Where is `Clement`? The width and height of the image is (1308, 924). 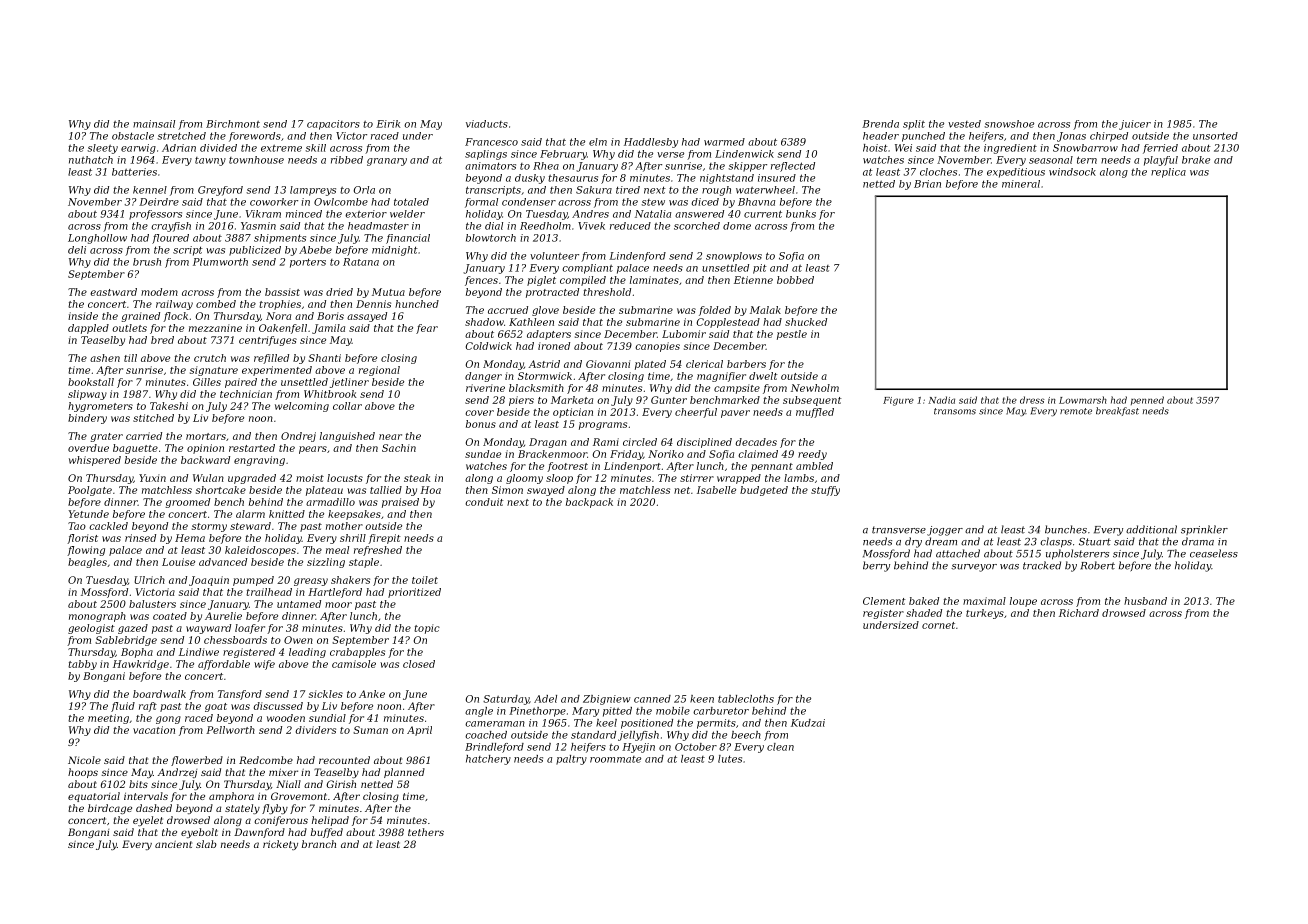
Clement is located at coordinates (884, 601).
